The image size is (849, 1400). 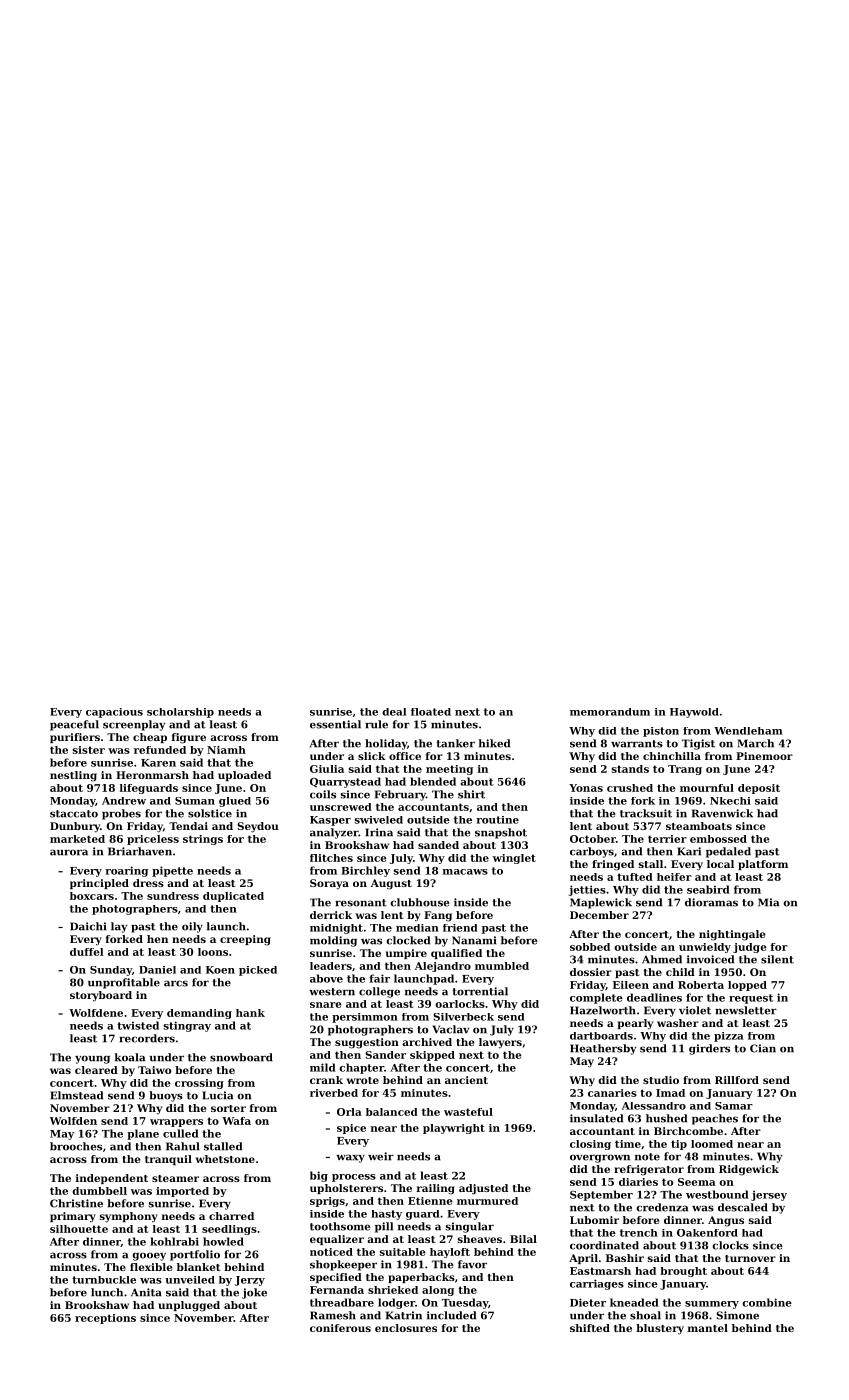 What do you see at coordinates (763, 1048) in the document?
I see `Cian` at bounding box center [763, 1048].
